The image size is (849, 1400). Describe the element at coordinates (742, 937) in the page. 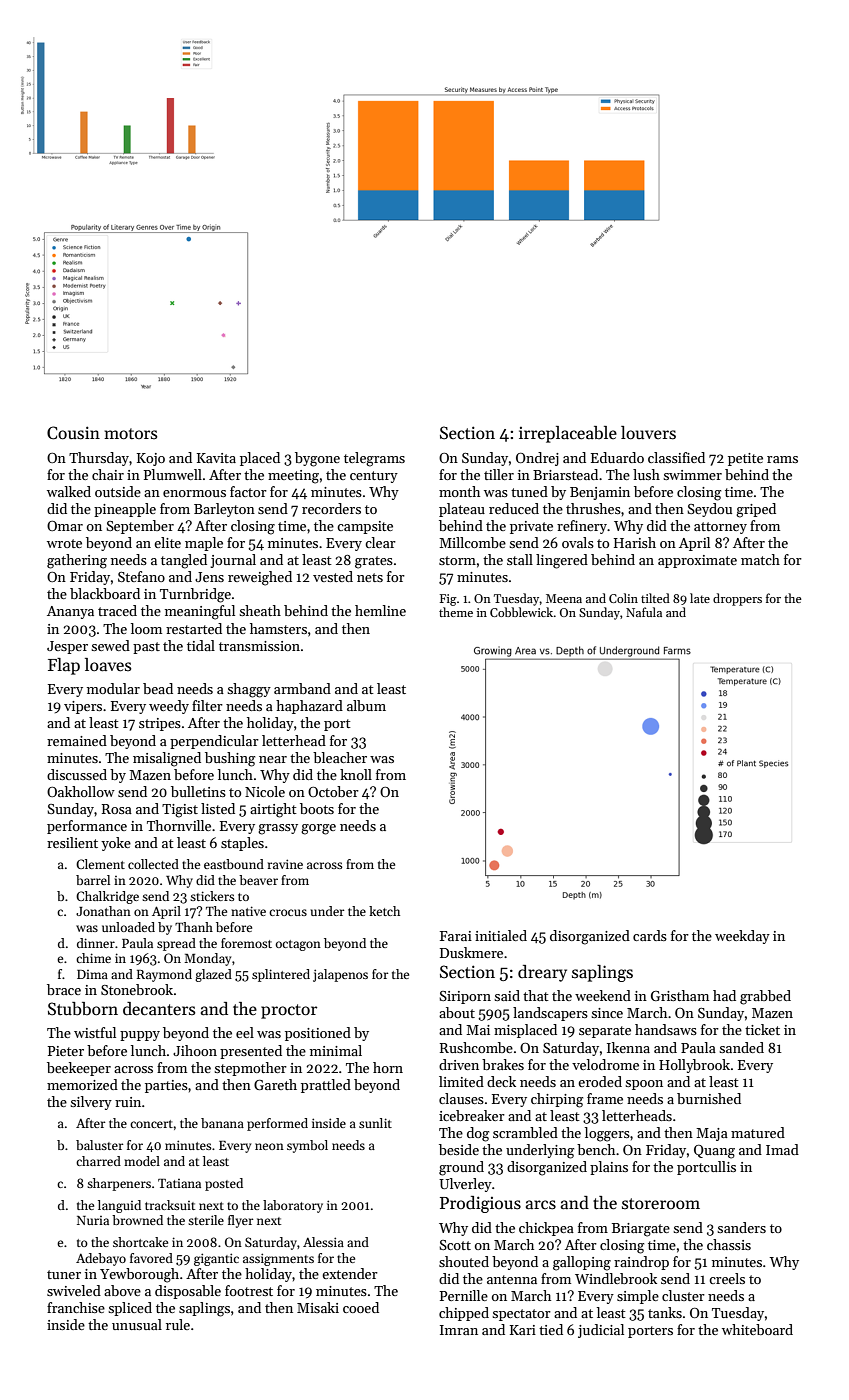

I see `weekday` at that location.
